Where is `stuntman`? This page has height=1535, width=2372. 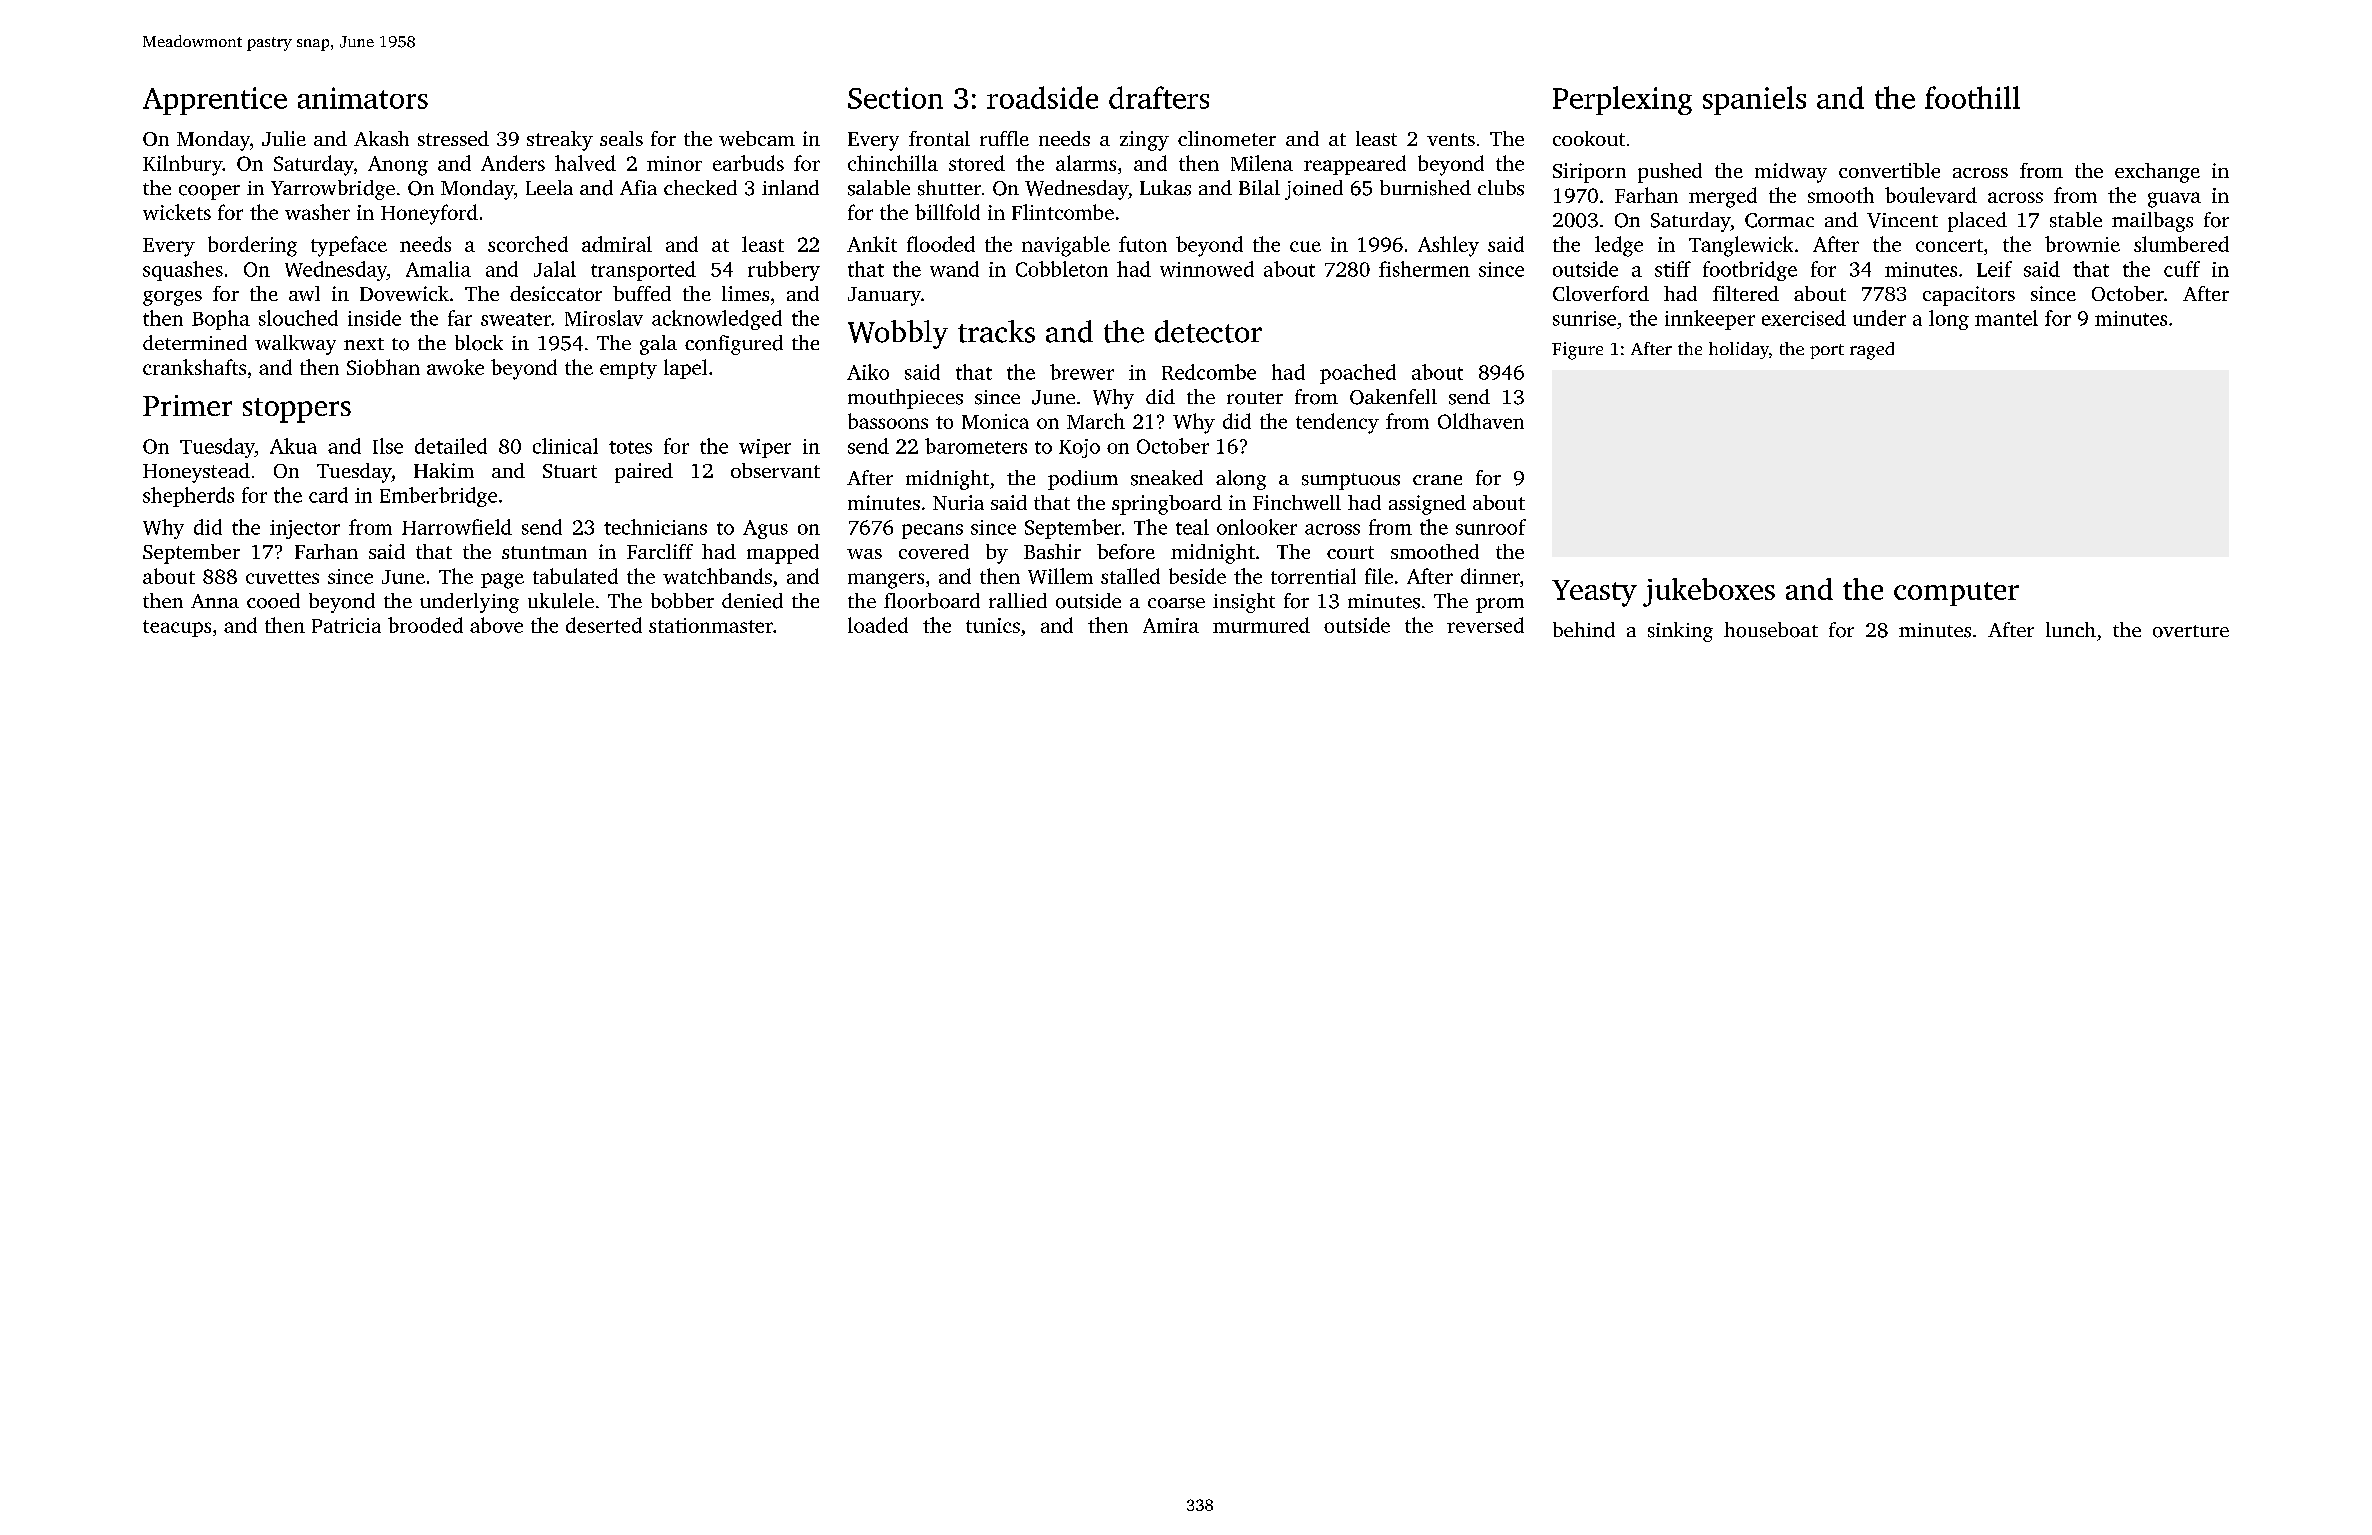 stuntman is located at coordinates (544, 552).
